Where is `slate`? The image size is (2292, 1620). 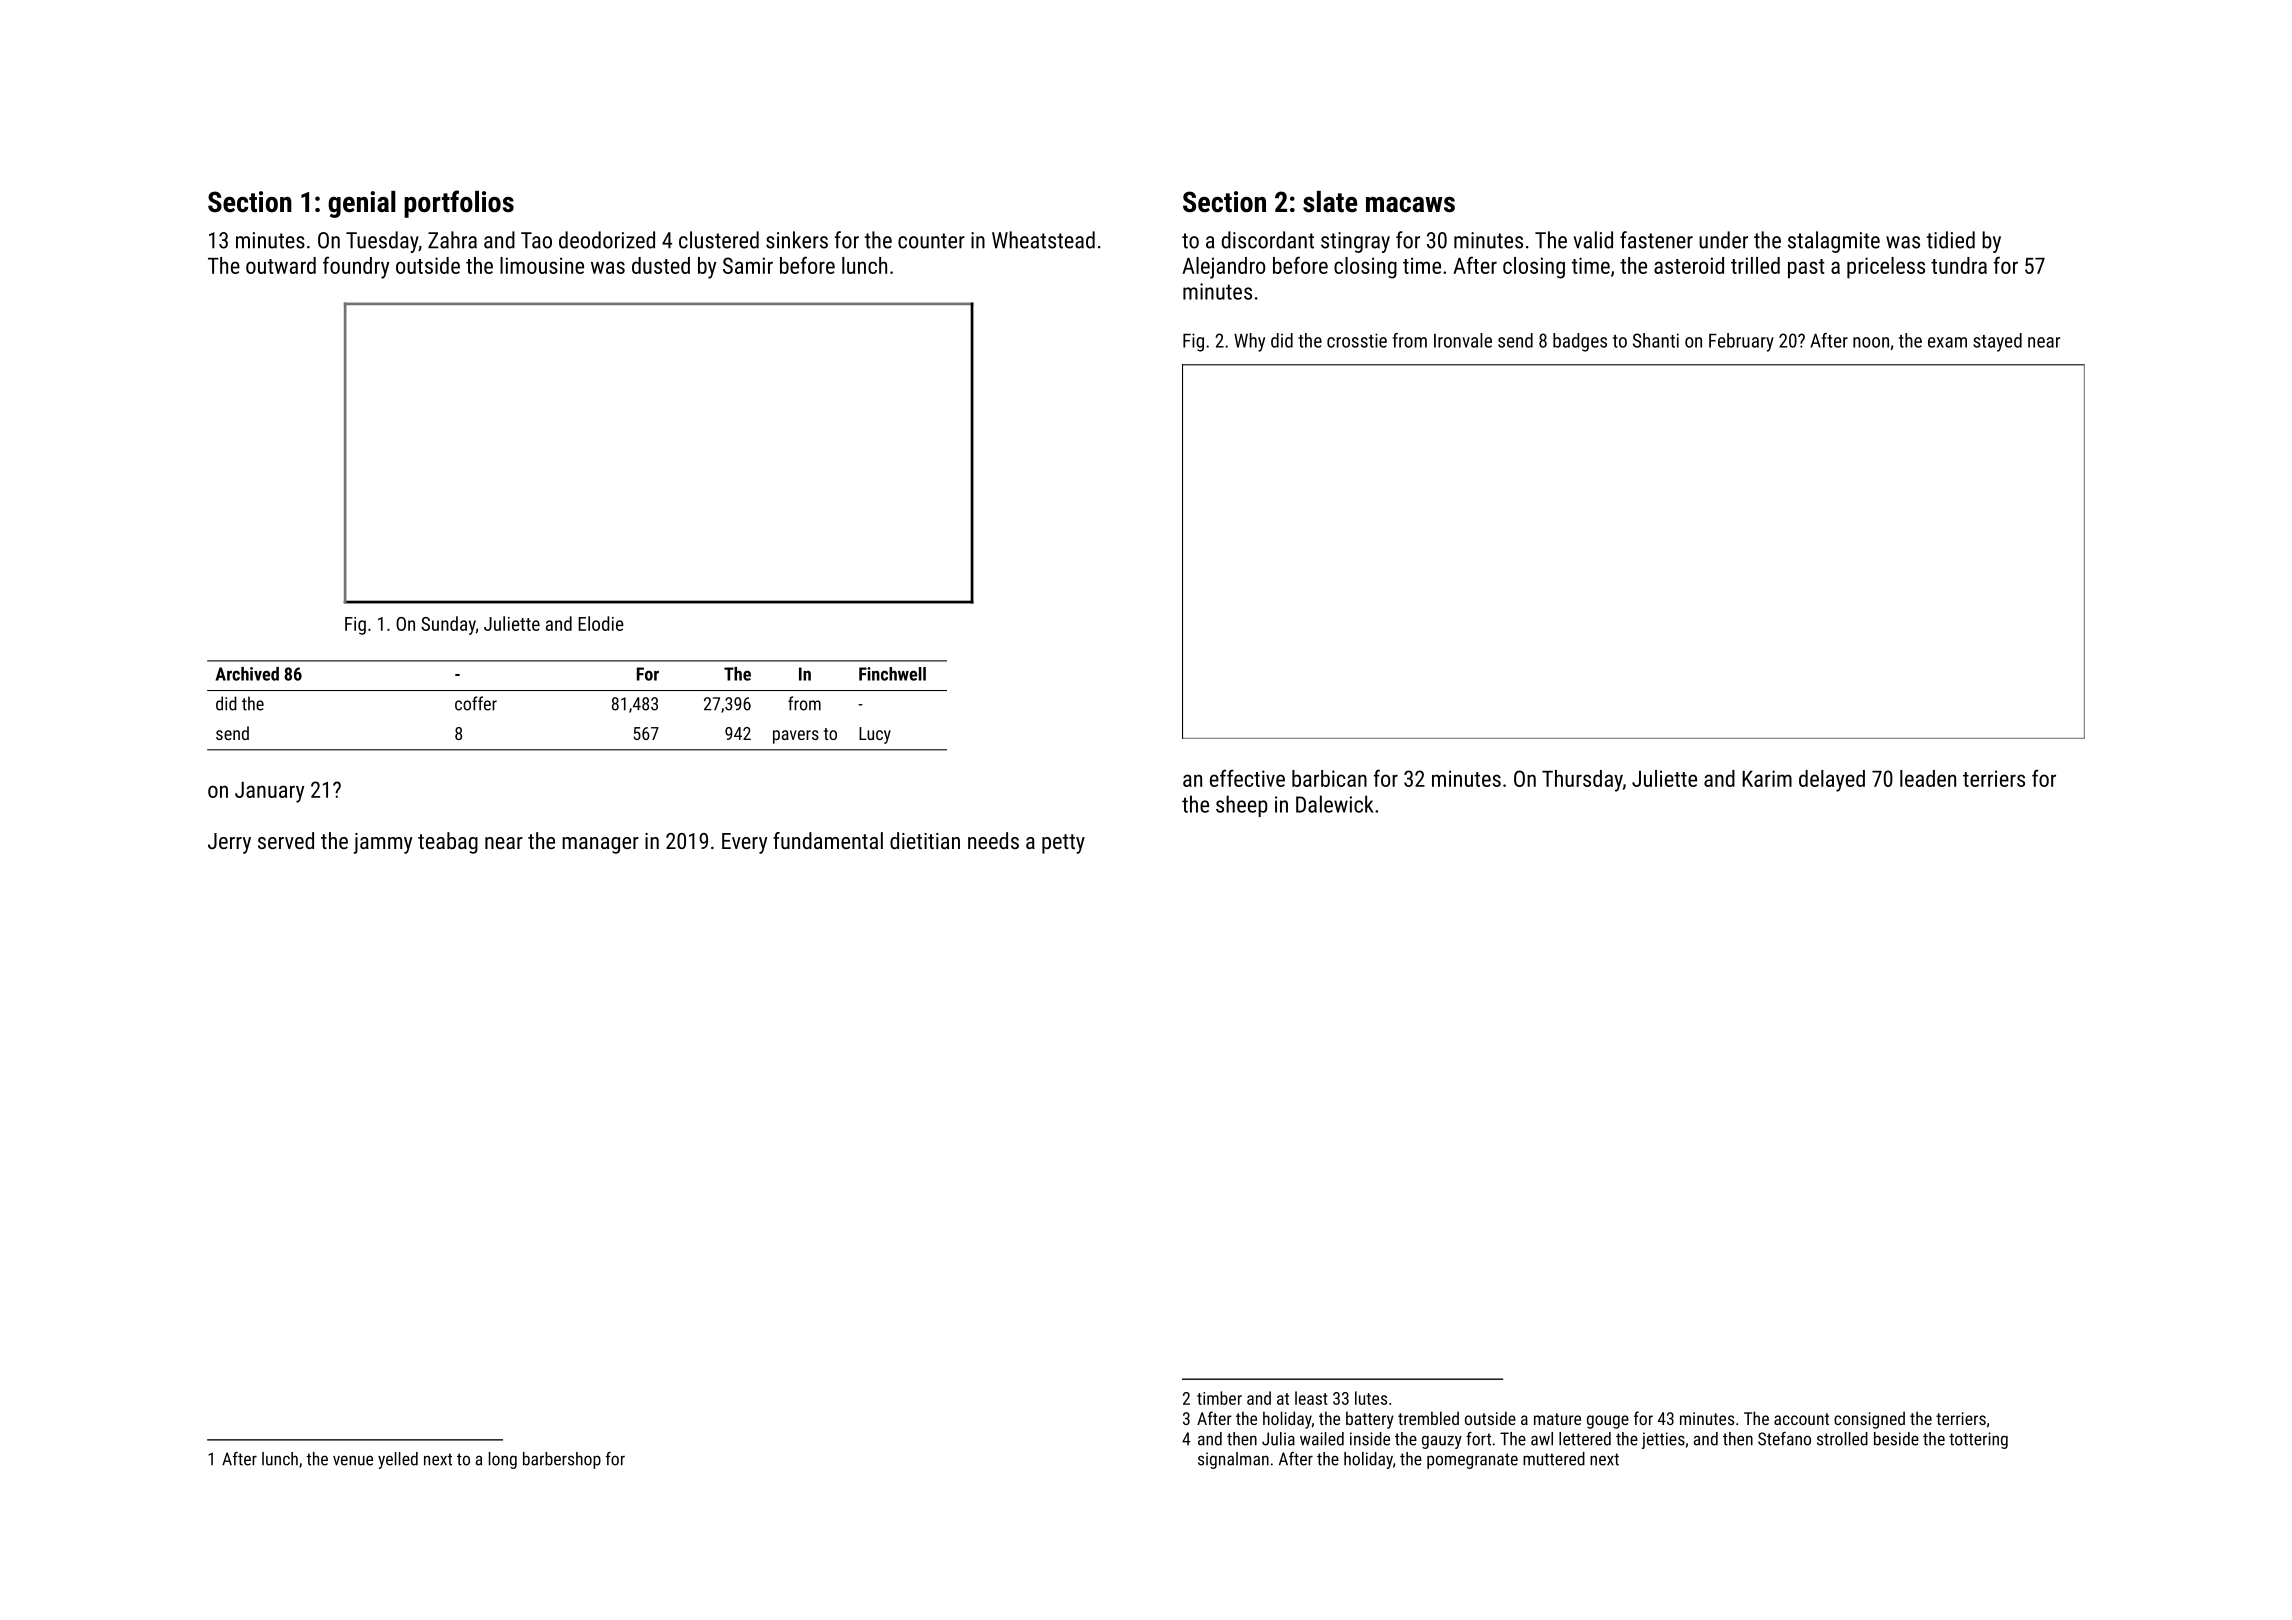 slate is located at coordinates (1330, 202).
